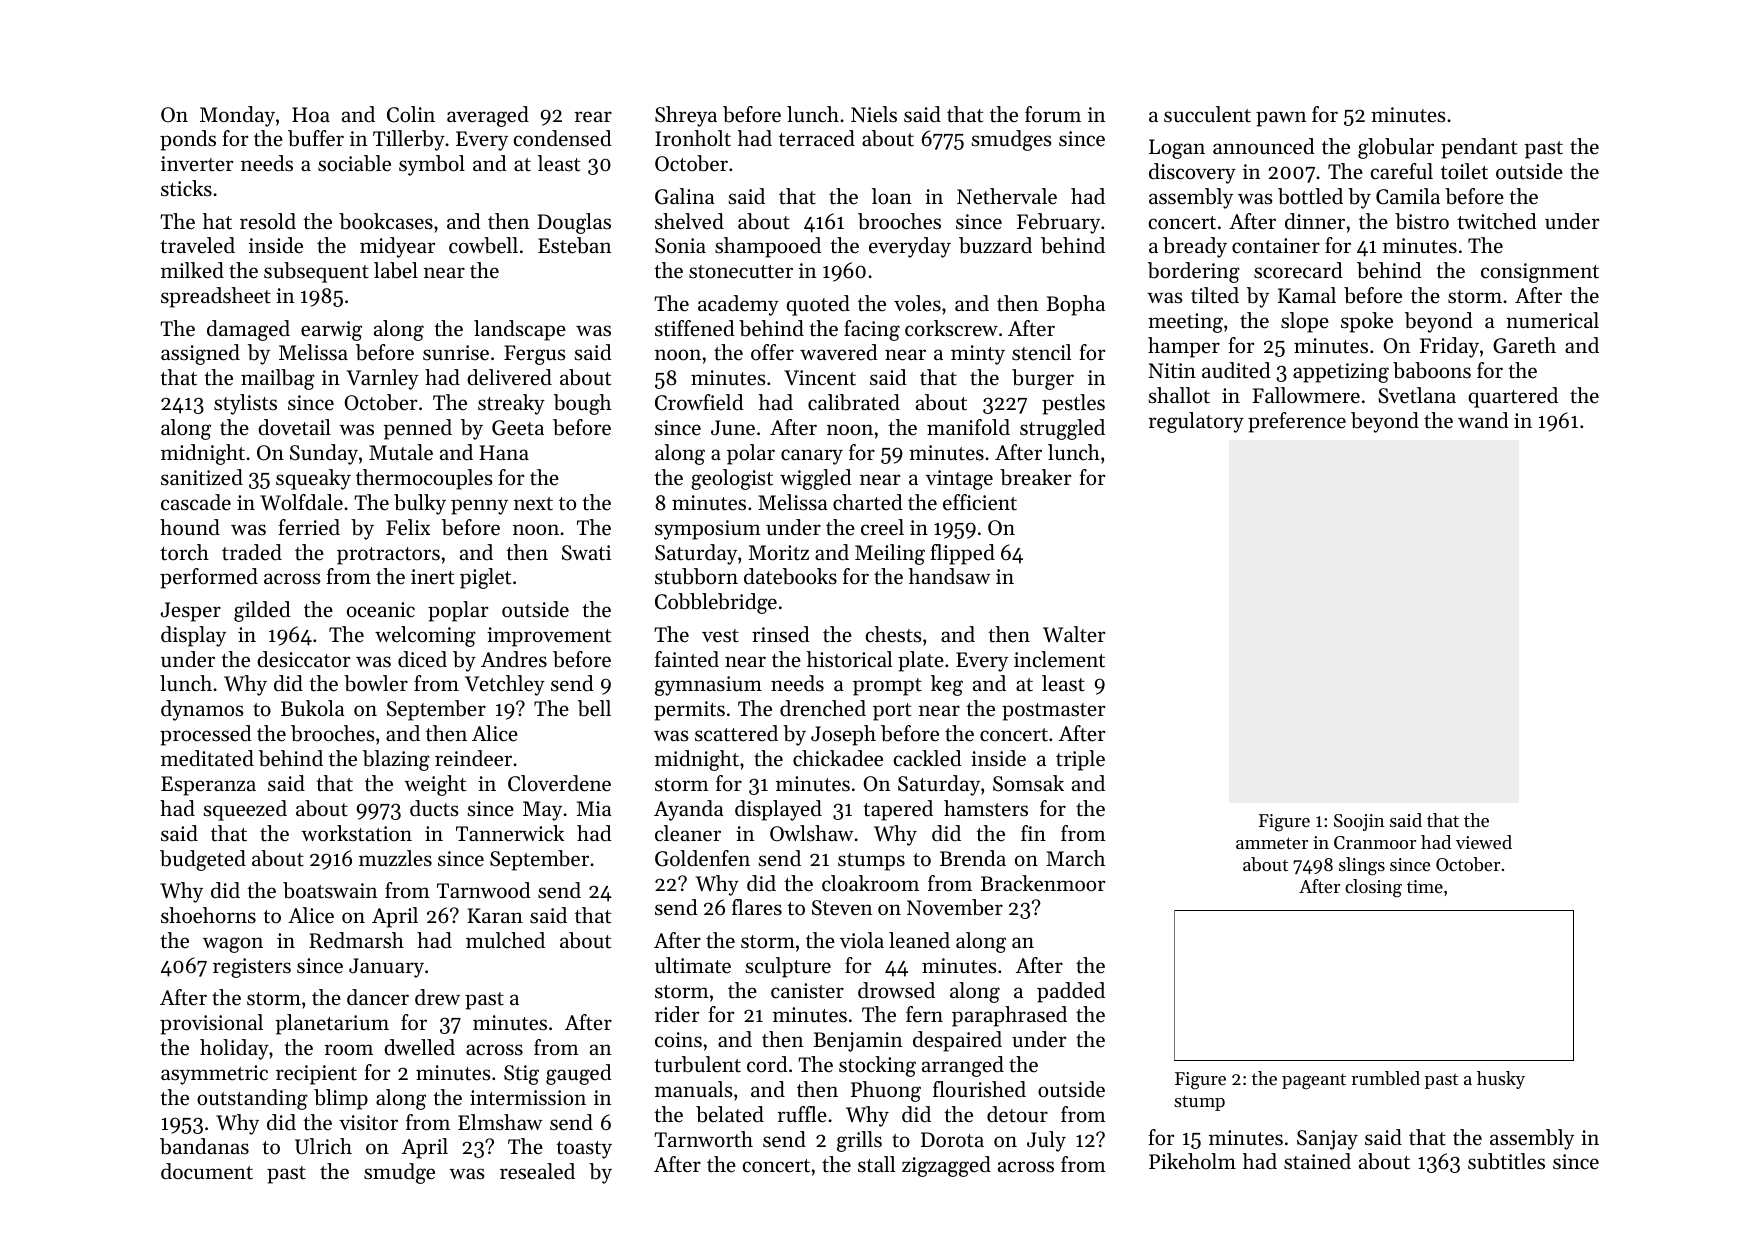 The width and height of the document is (1760, 1245). I want to click on pendant, so click(1479, 148).
